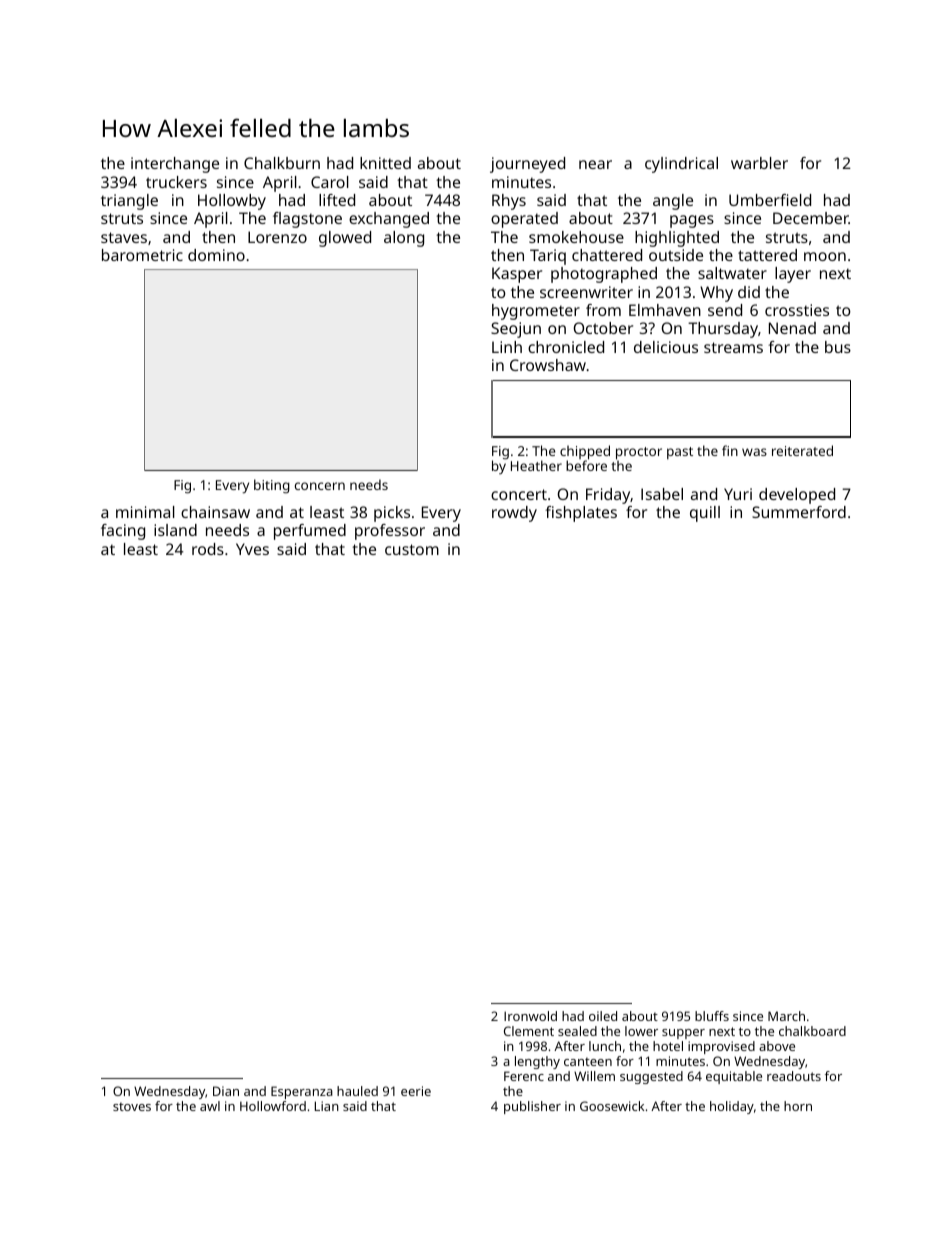  What do you see at coordinates (345, 239) in the document?
I see `glowed` at bounding box center [345, 239].
